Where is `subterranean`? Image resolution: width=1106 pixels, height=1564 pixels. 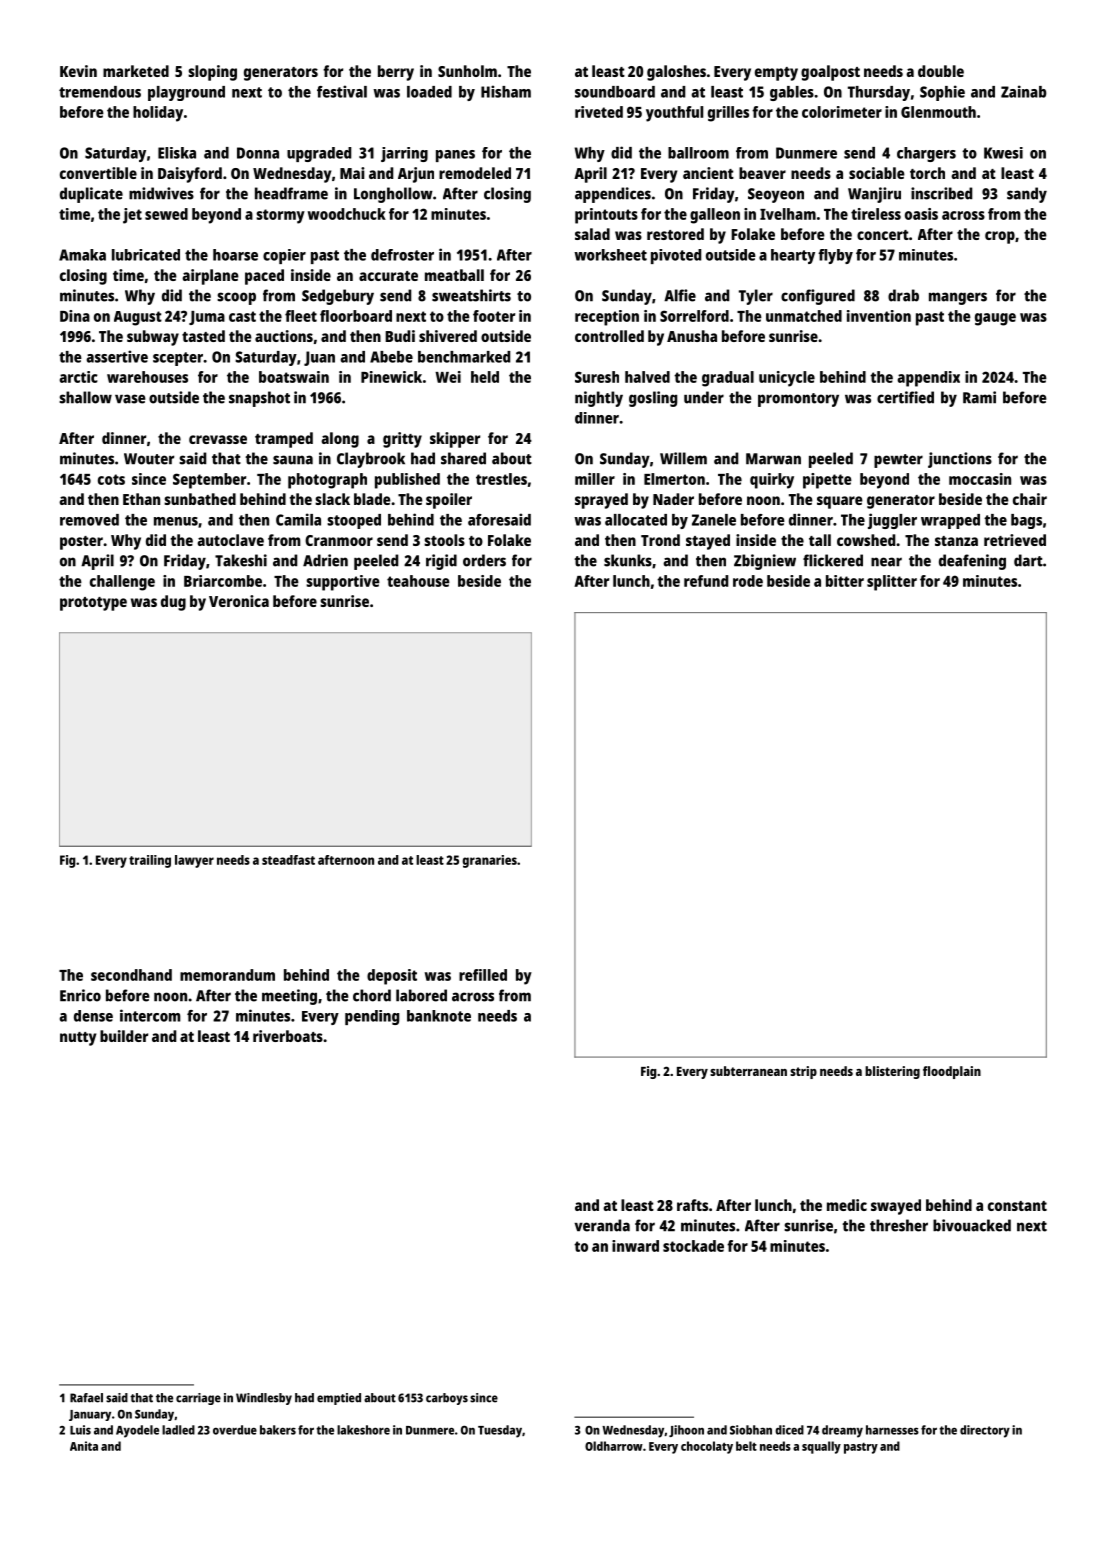
subterranean is located at coordinates (748, 1071).
